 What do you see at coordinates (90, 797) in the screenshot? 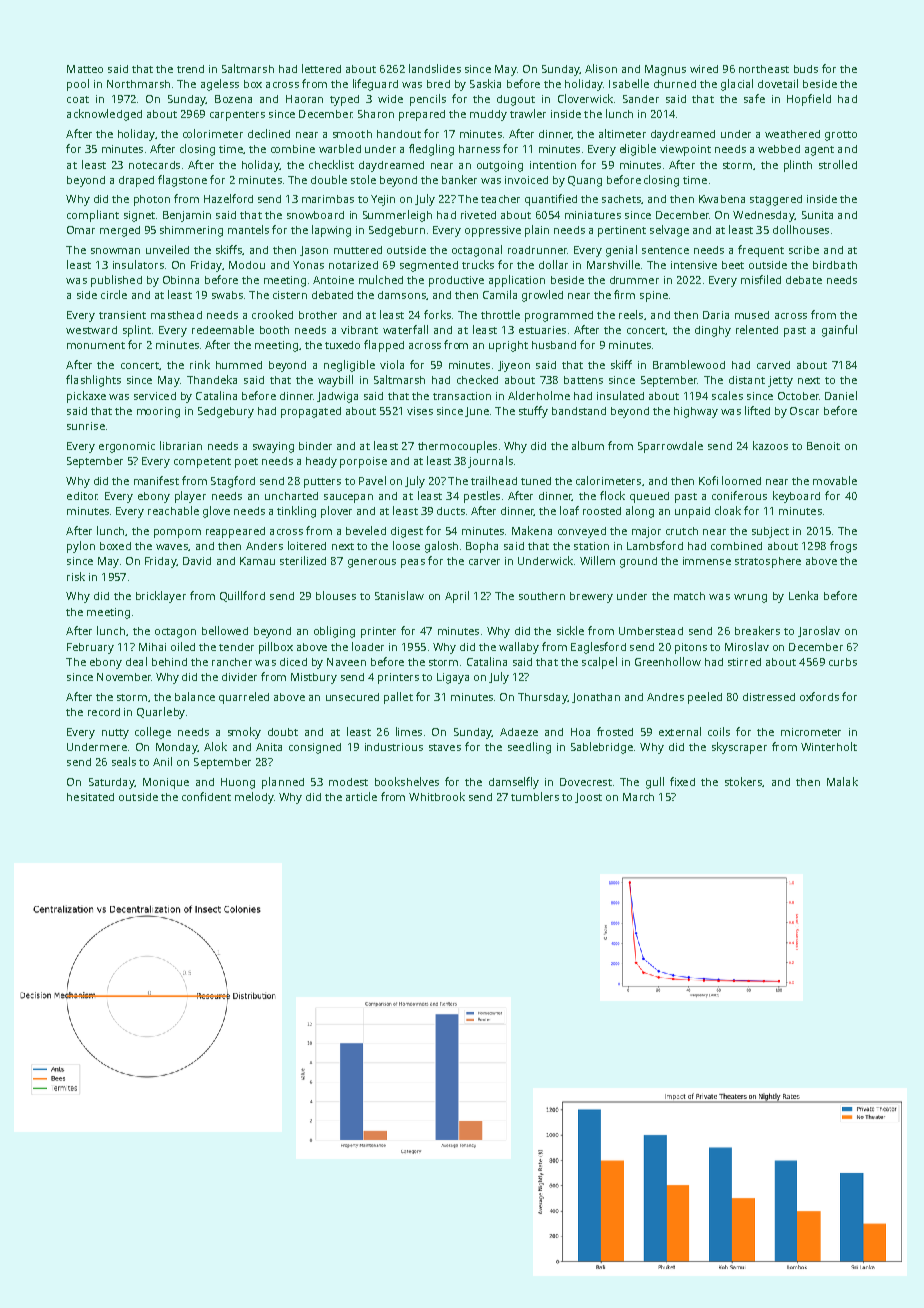
I see `hesitated` at bounding box center [90, 797].
